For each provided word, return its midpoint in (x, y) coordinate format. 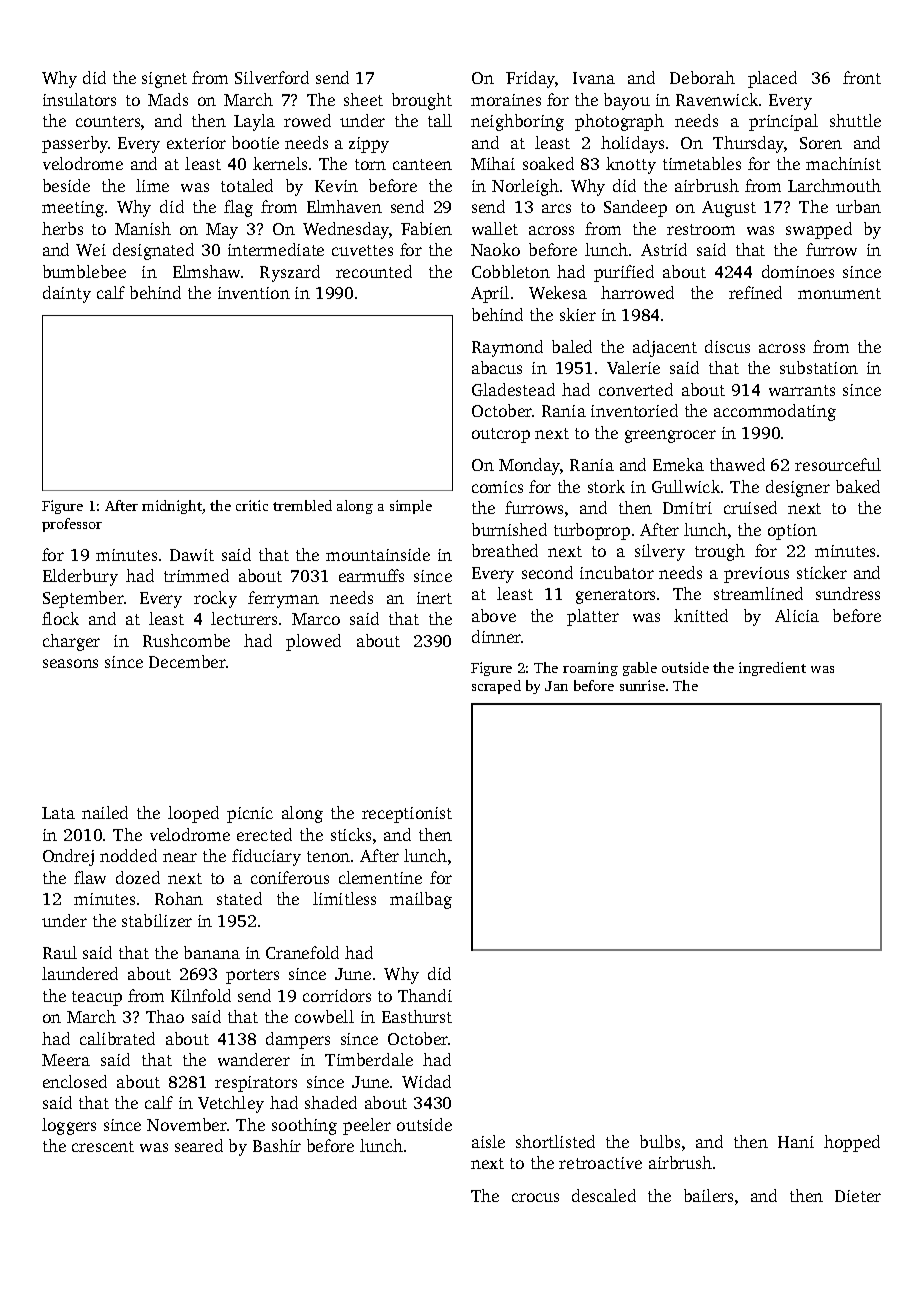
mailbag (421, 900)
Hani (796, 1142)
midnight (172, 507)
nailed (105, 812)
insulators (79, 99)
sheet (363, 99)
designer (798, 488)
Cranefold (302, 952)
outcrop (501, 435)
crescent (103, 1146)
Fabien (426, 228)
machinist (843, 163)
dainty (67, 294)
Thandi (425, 995)
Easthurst (417, 1016)
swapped (819, 230)
